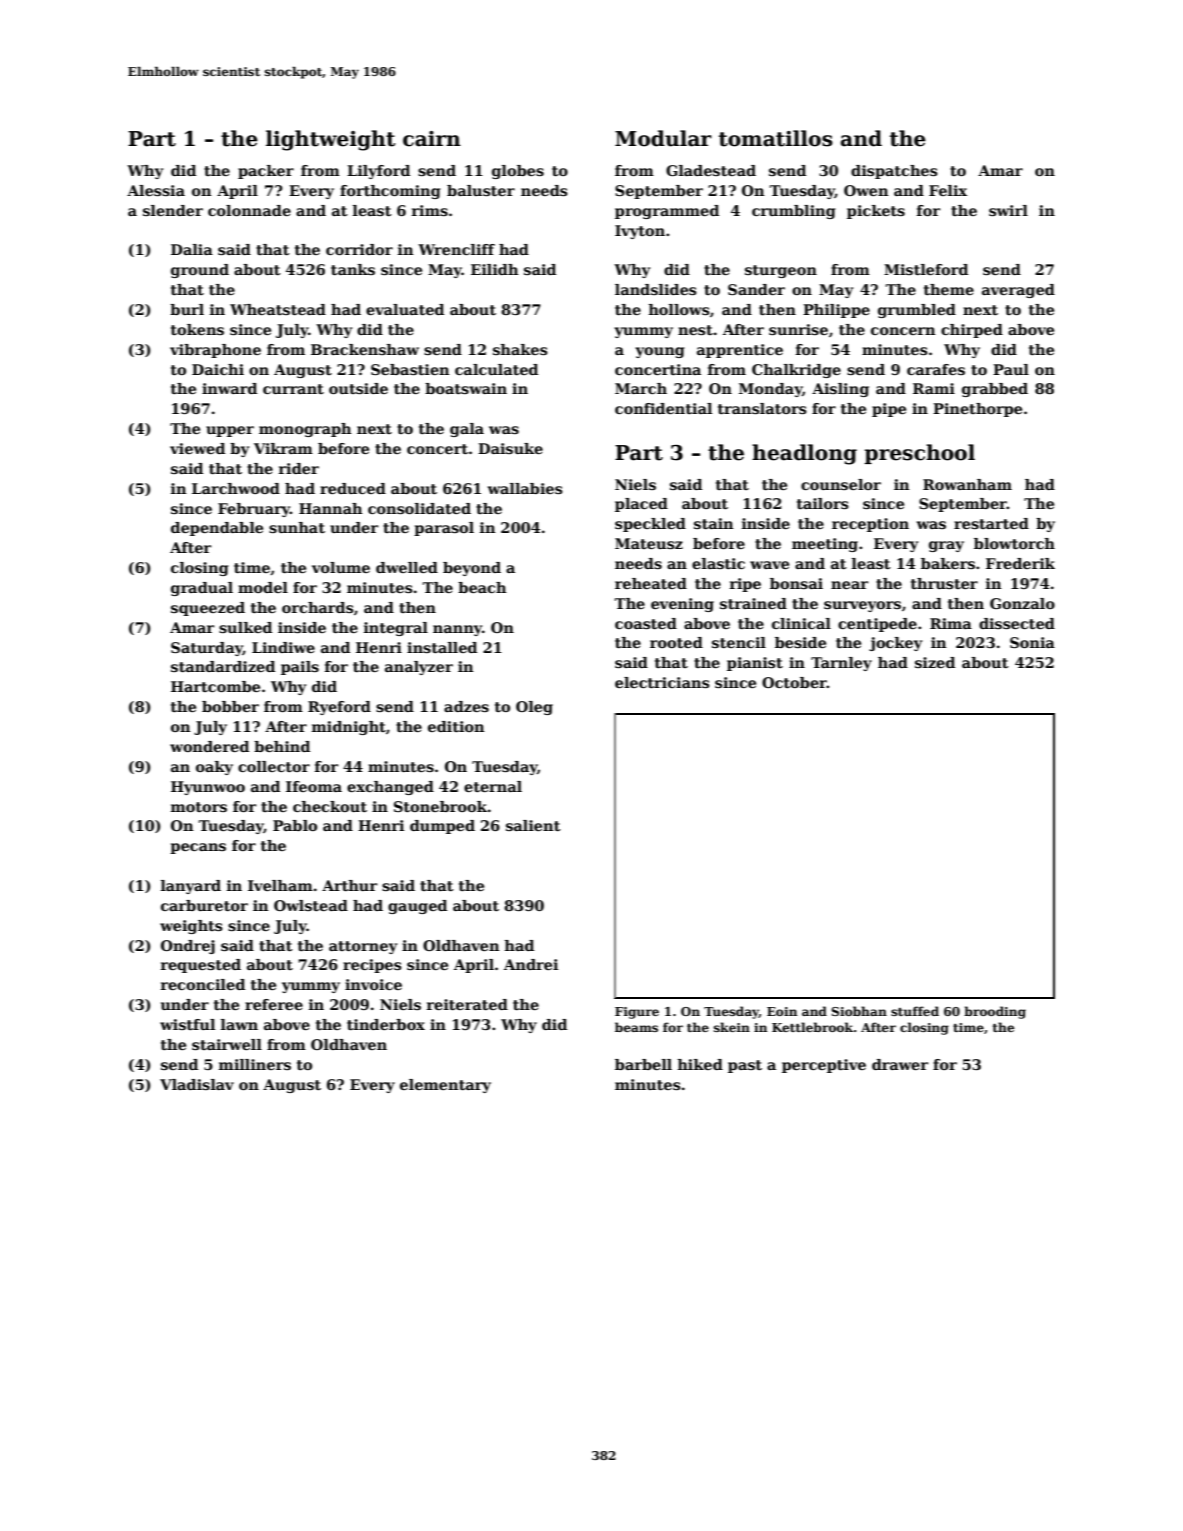  Describe the element at coordinates (482, 587) in the screenshot. I see `beach` at that location.
